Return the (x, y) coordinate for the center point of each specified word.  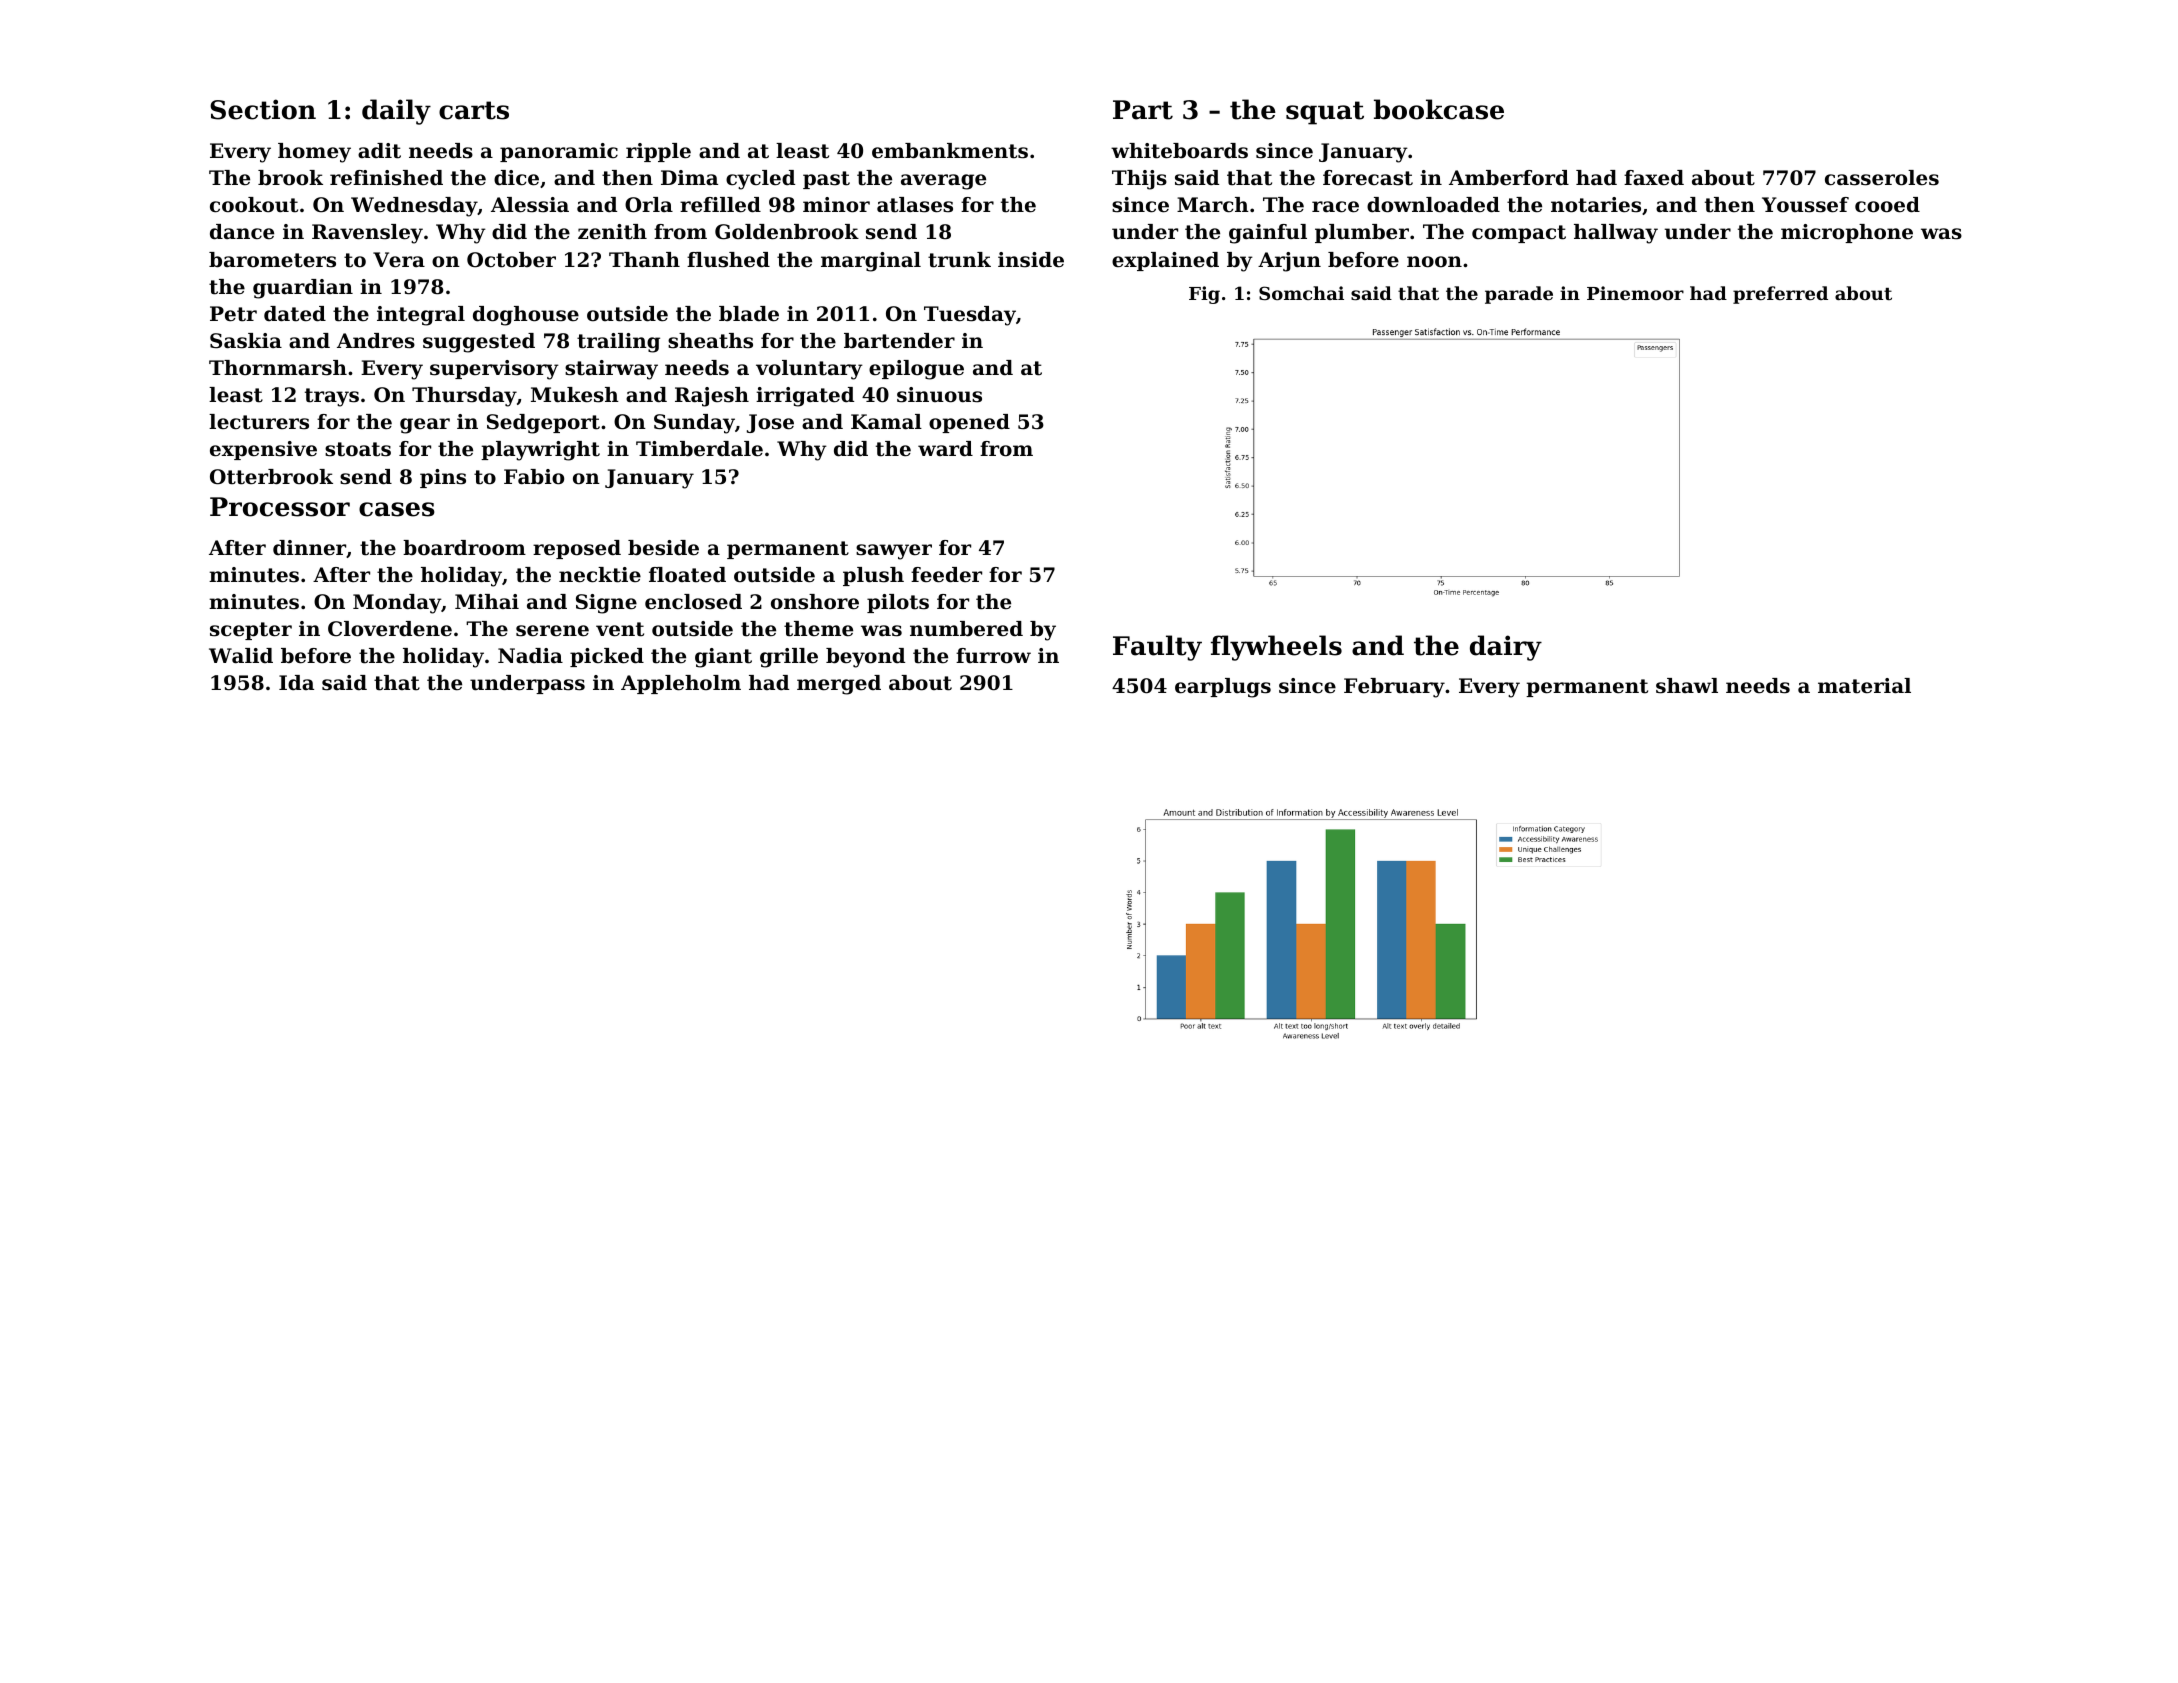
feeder (946, 575)
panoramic (559, 152)
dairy (1506, 648)
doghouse (526, 316)
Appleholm (681, 684)
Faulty (1157, 648)
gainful (1268, 234)
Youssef (1805, 205)
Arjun (1289, 262)
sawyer (894, 552)
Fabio (534, 477)
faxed (1654, 178)
